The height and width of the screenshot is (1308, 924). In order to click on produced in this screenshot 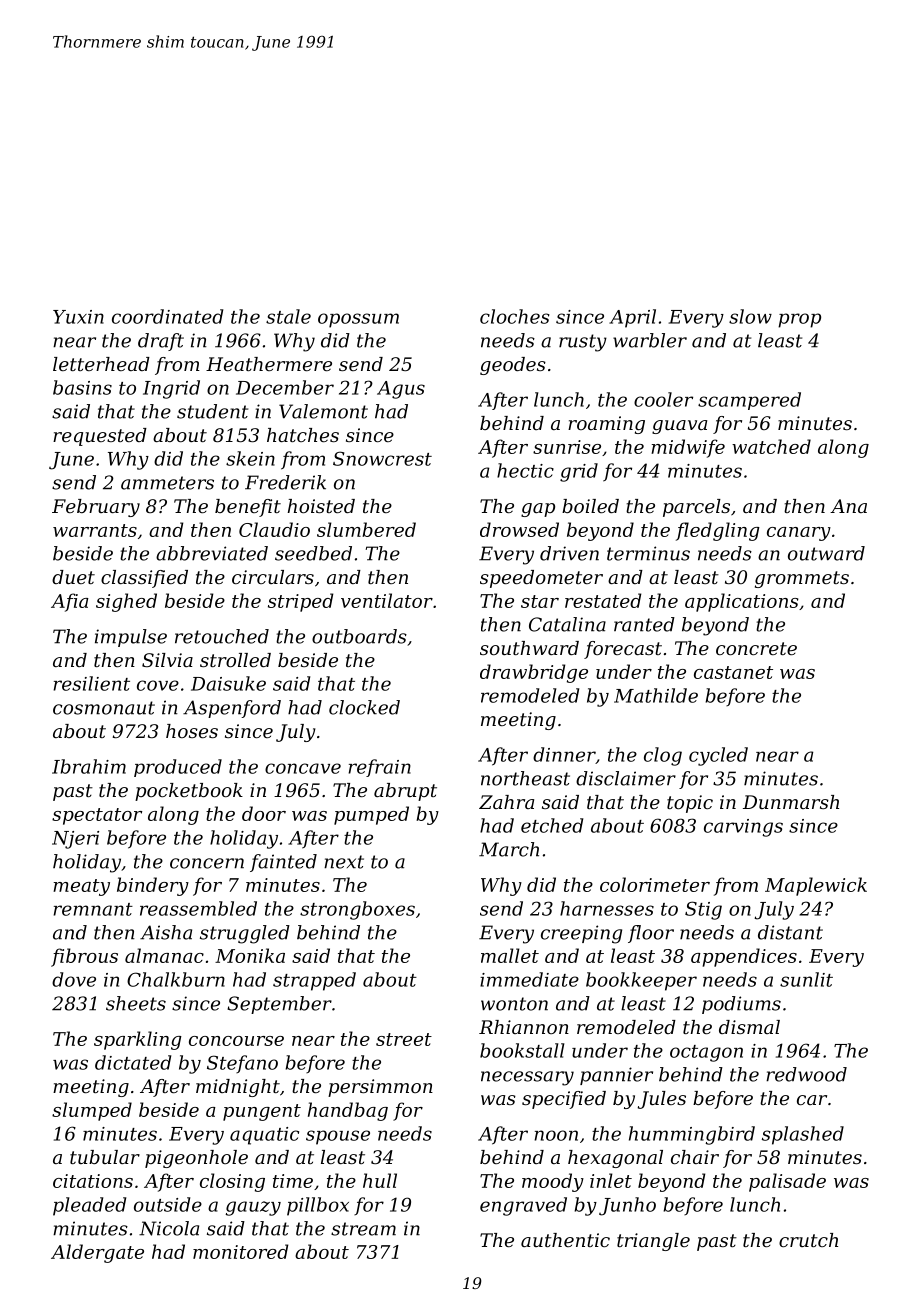, I will do `click(178, 768)`.
